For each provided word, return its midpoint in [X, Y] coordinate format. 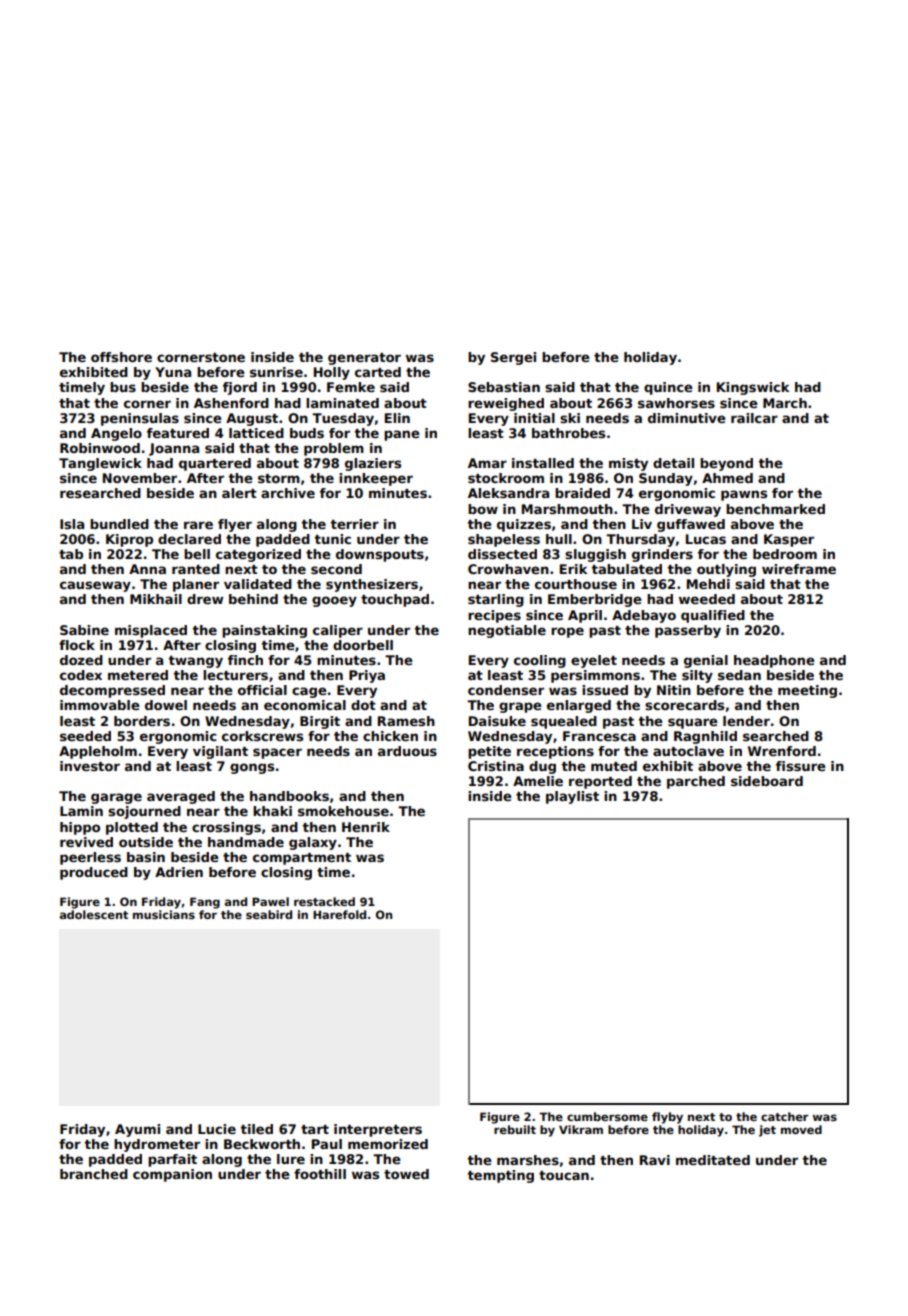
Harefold [339, 914]
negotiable [507, 631]
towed [406, 1174]
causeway [95, 586]
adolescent [94, 914]
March [785, 403]
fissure [801, 766]
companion [172, 1175]
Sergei [513, 358]
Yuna [173, 372]
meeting [807, 691]
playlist [572, 797]
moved [801, 1129]
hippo [80, 828]
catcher [785, 1116]
